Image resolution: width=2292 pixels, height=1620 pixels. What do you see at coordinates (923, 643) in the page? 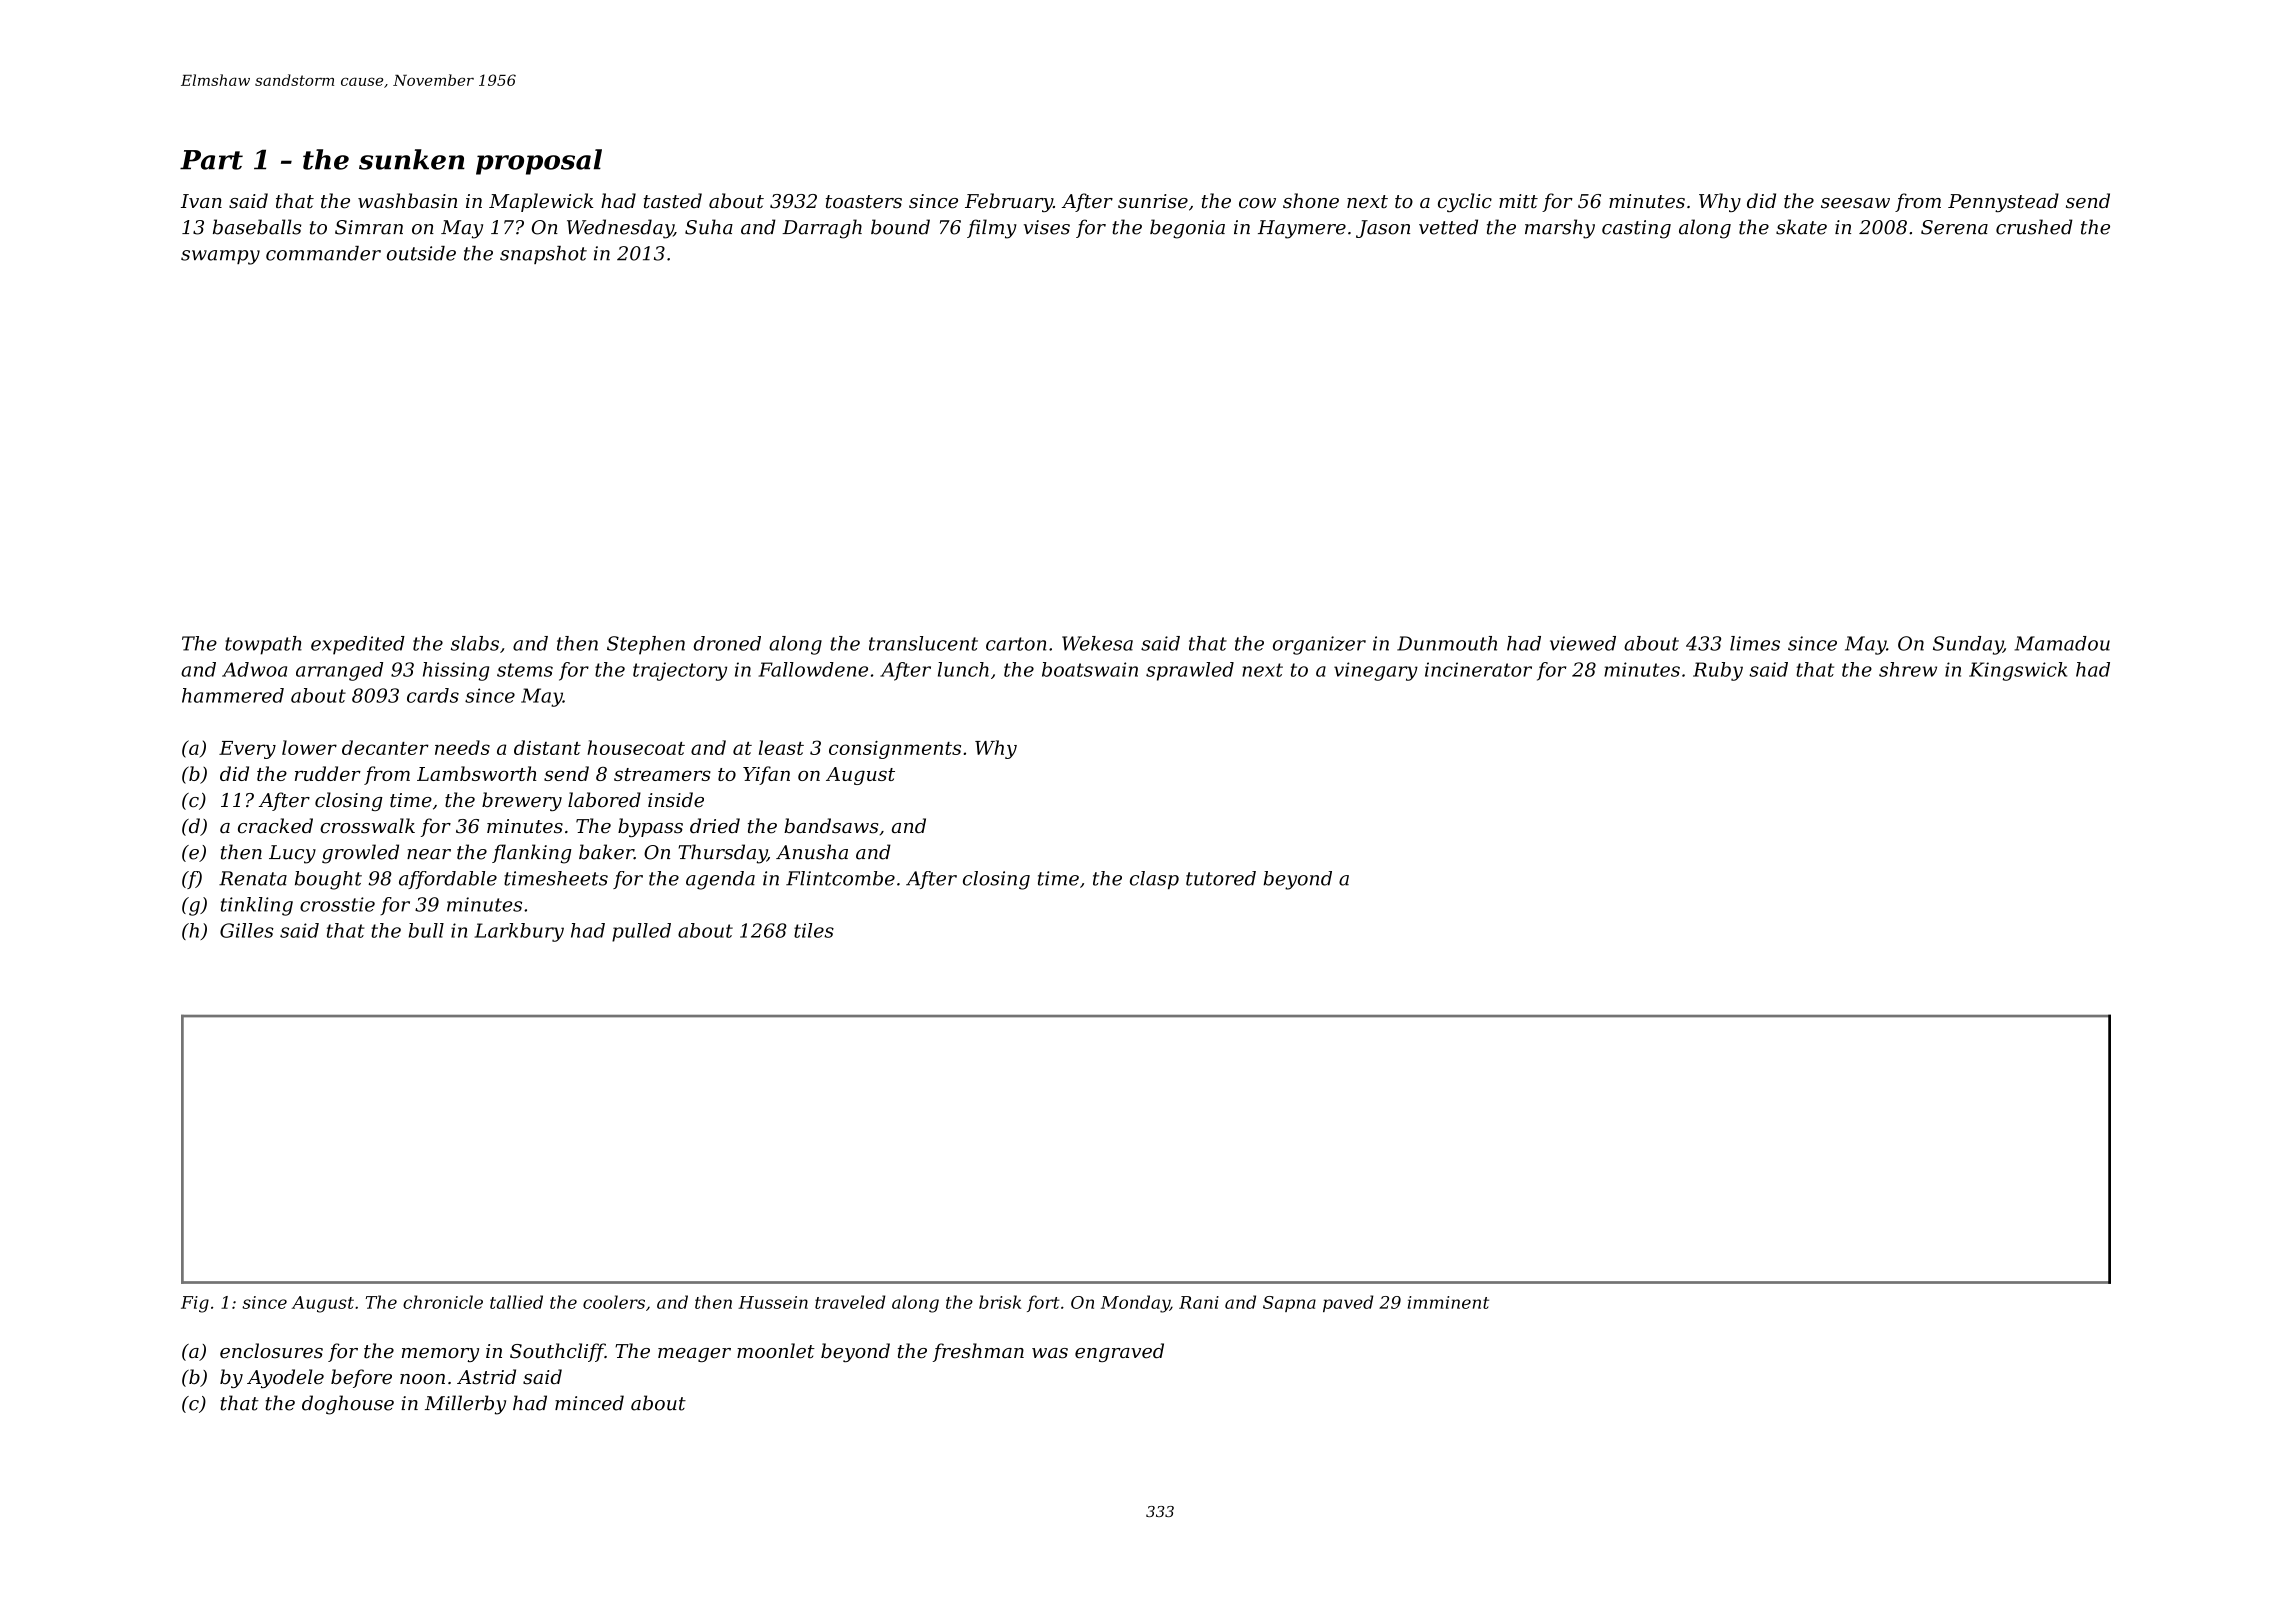
I see `translucent` at bounding box center [923, 643].
